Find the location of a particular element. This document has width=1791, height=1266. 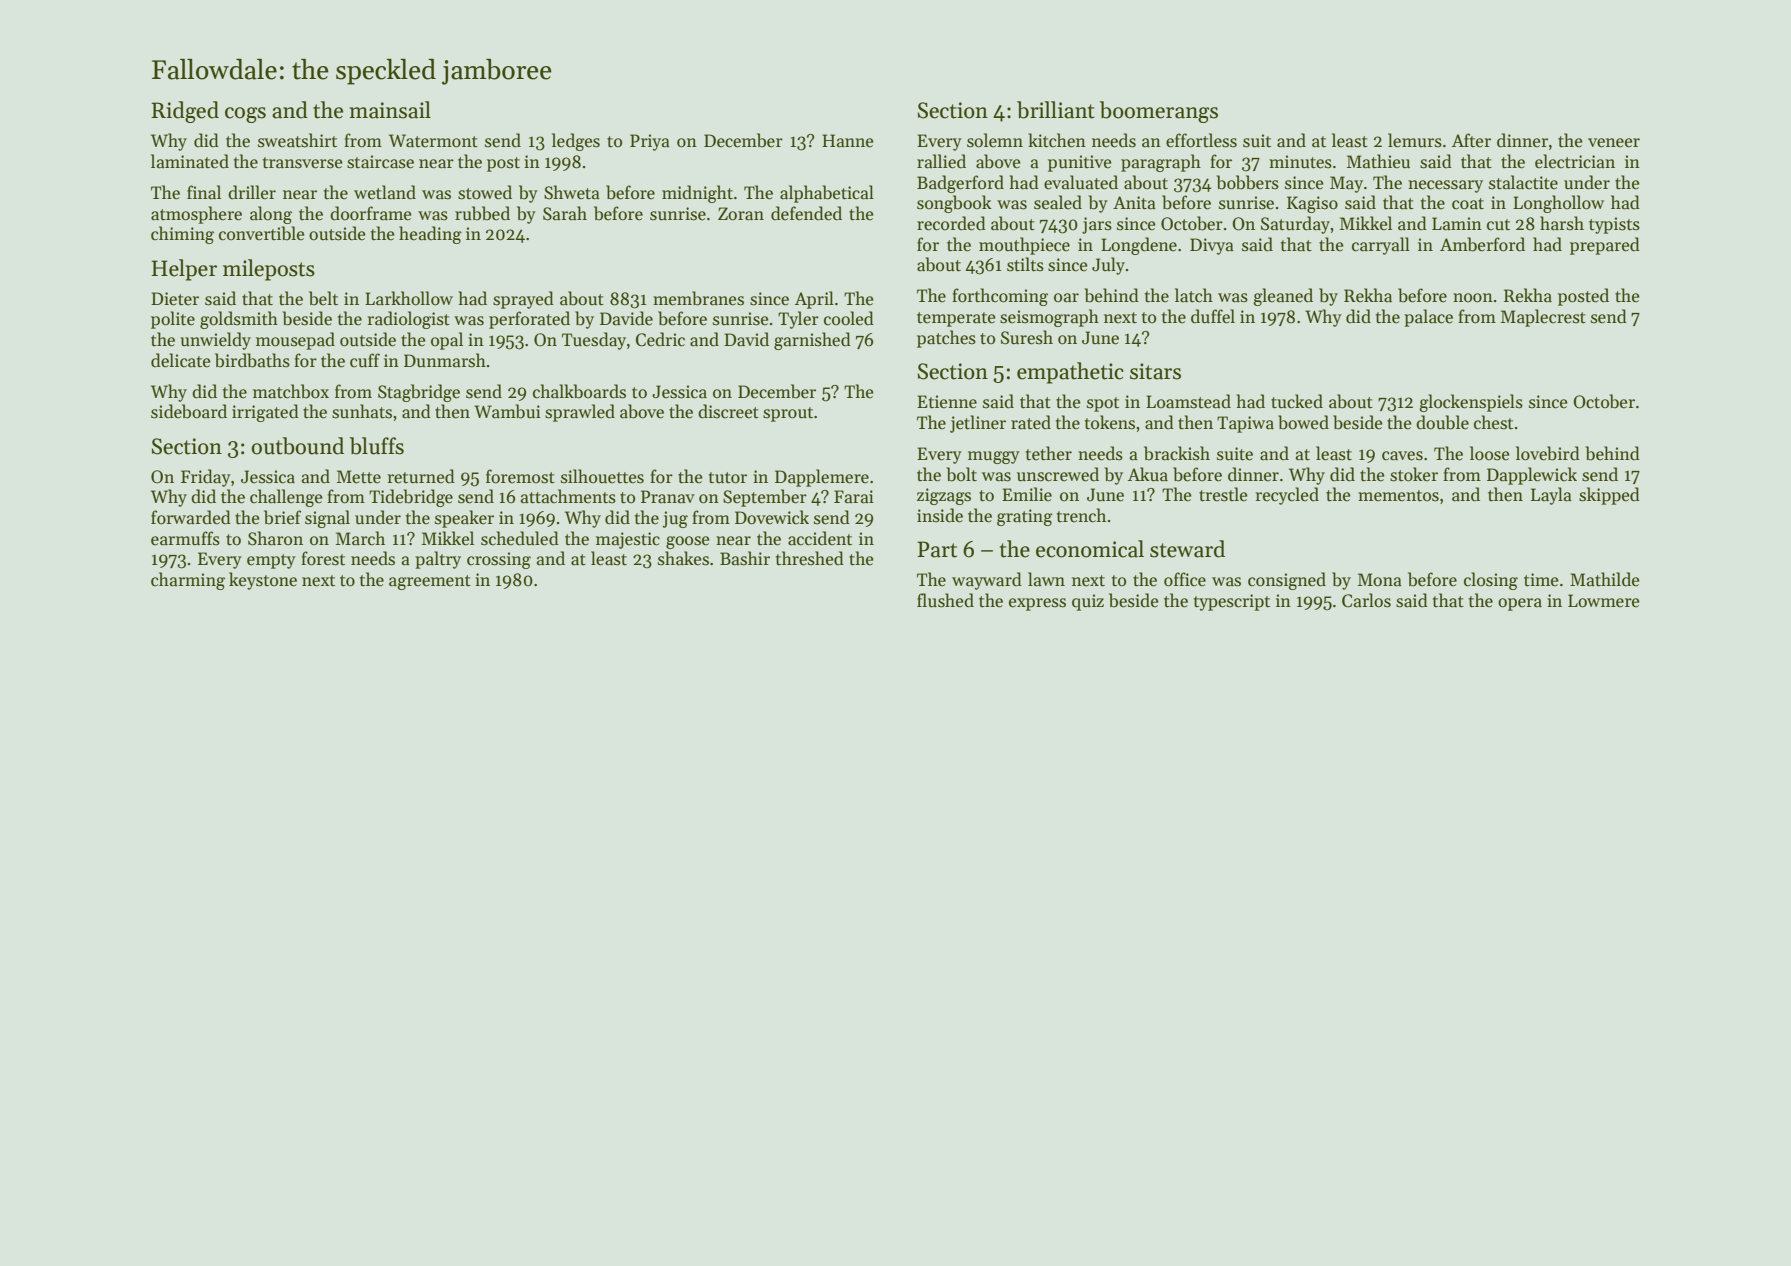

typescript is located at coordinates (1232, 602).
